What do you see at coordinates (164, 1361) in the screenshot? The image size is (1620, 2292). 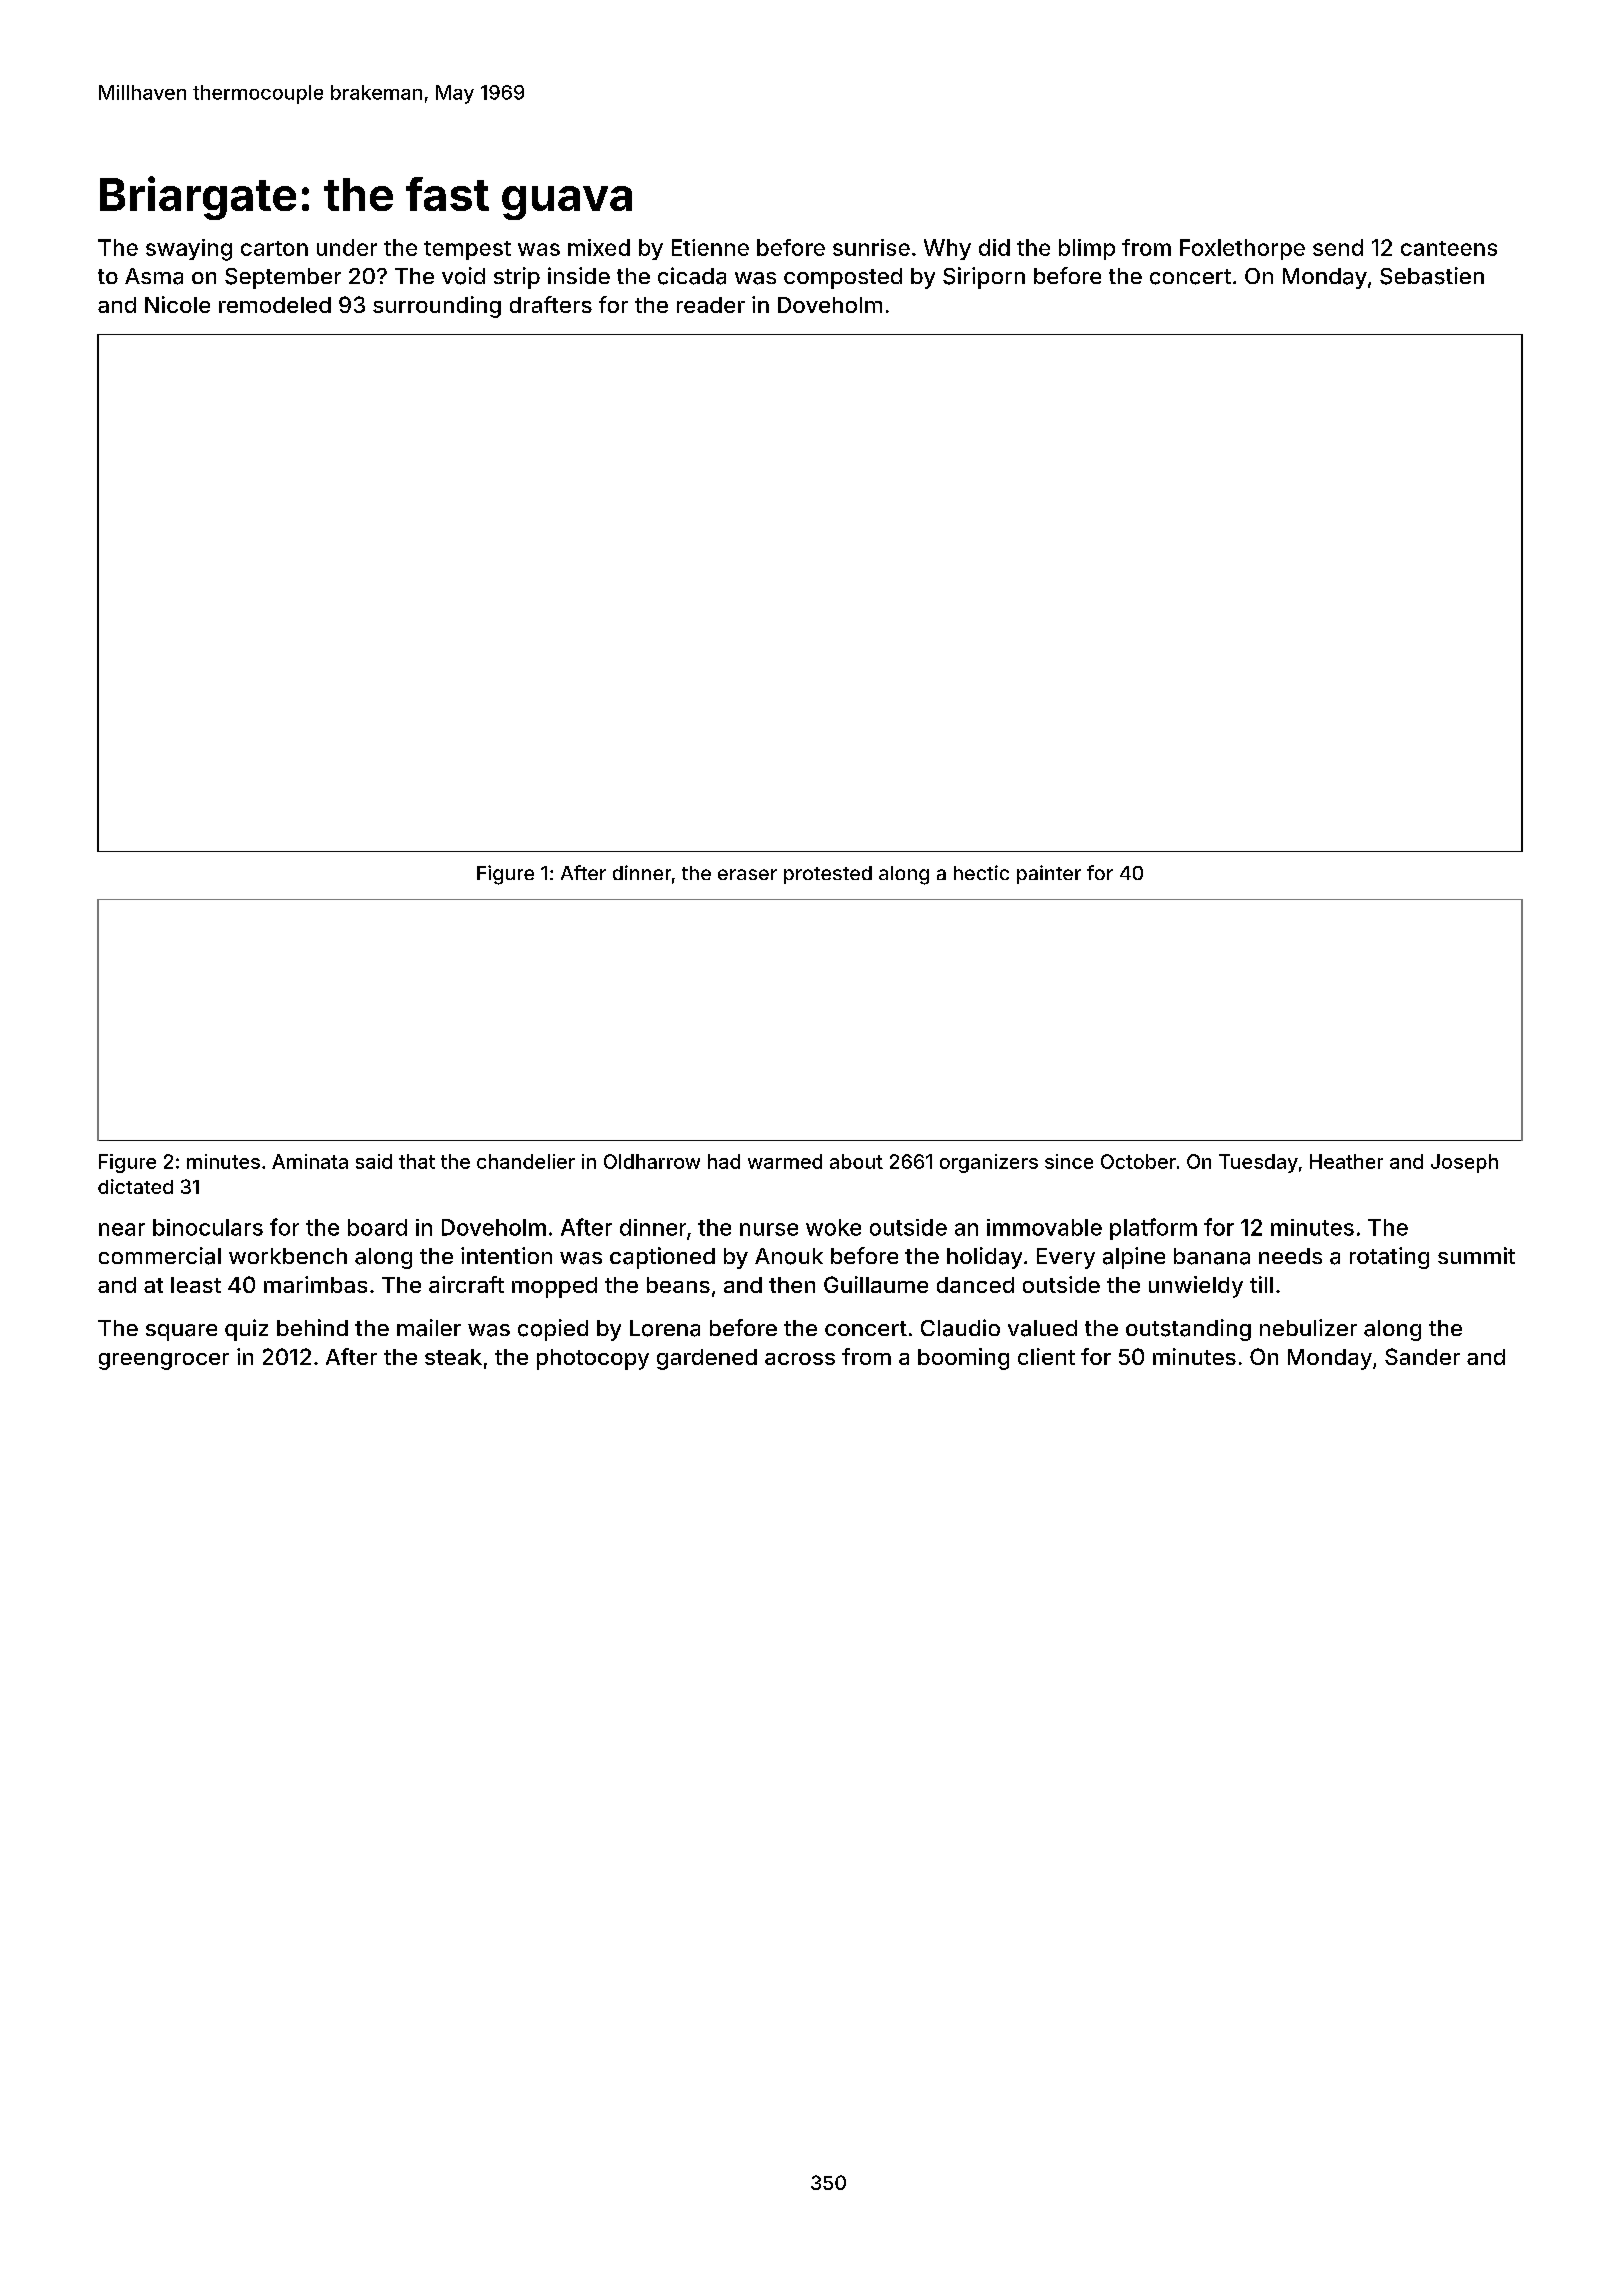 I see `greengrocer` at bounding box center [164, 1361].
